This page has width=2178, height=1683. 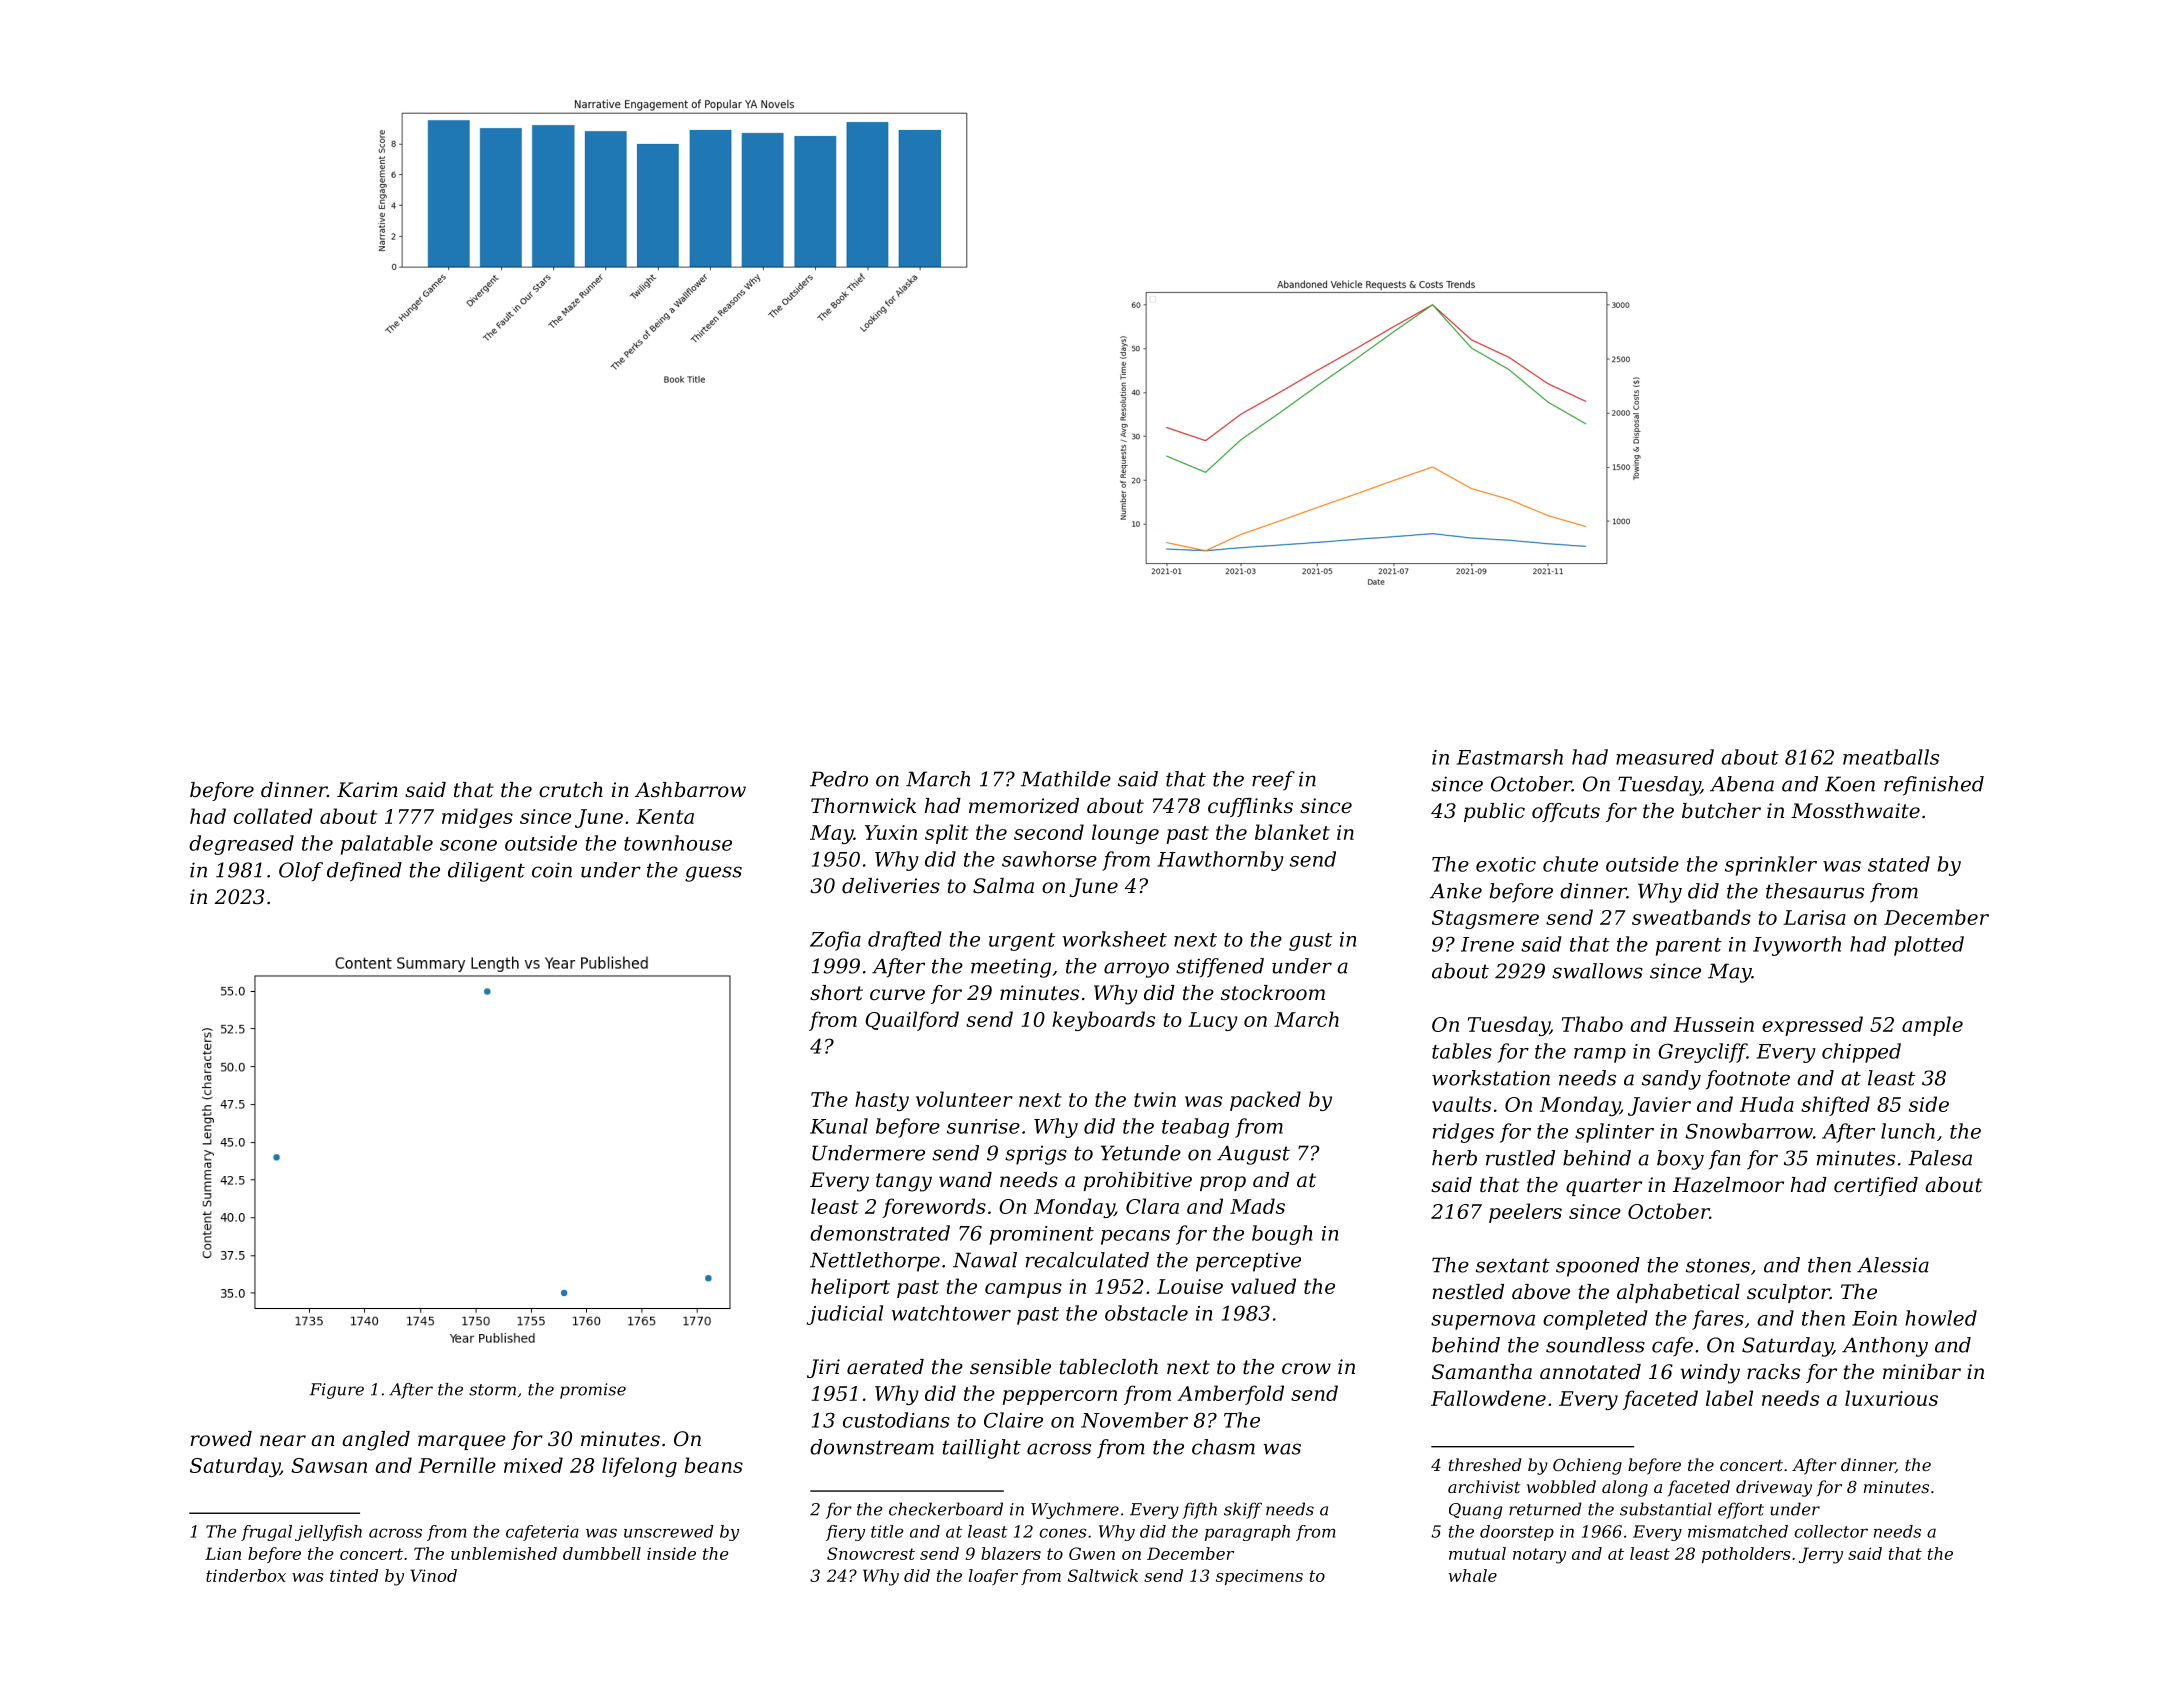 I want to click on rowed, so click(x=221, y=1439).
